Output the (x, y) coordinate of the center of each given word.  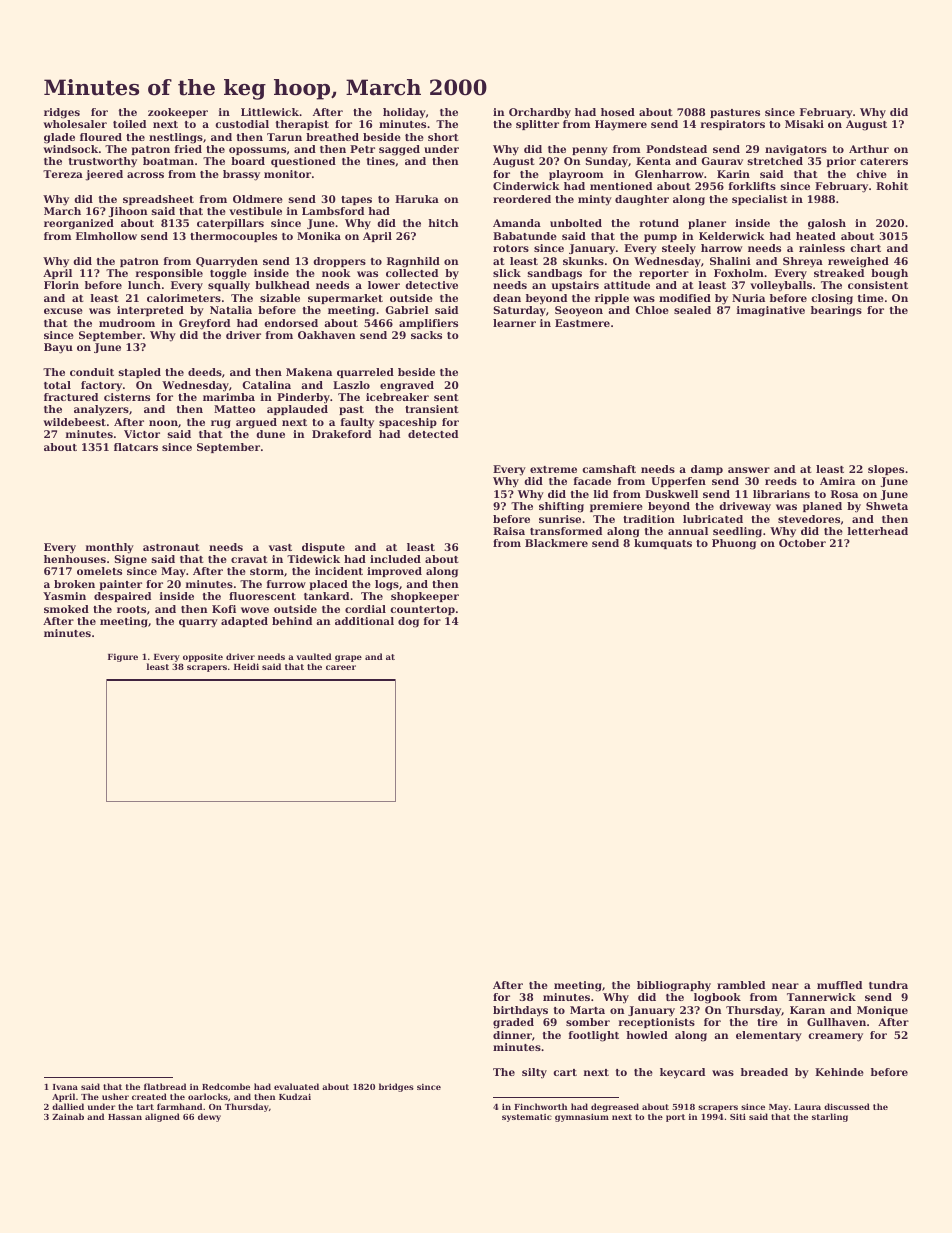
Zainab (68, 1116)
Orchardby (540, 113)
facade (592, 481)
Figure (123, 657)
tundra (888, 985)
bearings (836, 311)
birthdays (520, 1011)
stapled (140, 373)
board (248, 161)
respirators (733, 125)
